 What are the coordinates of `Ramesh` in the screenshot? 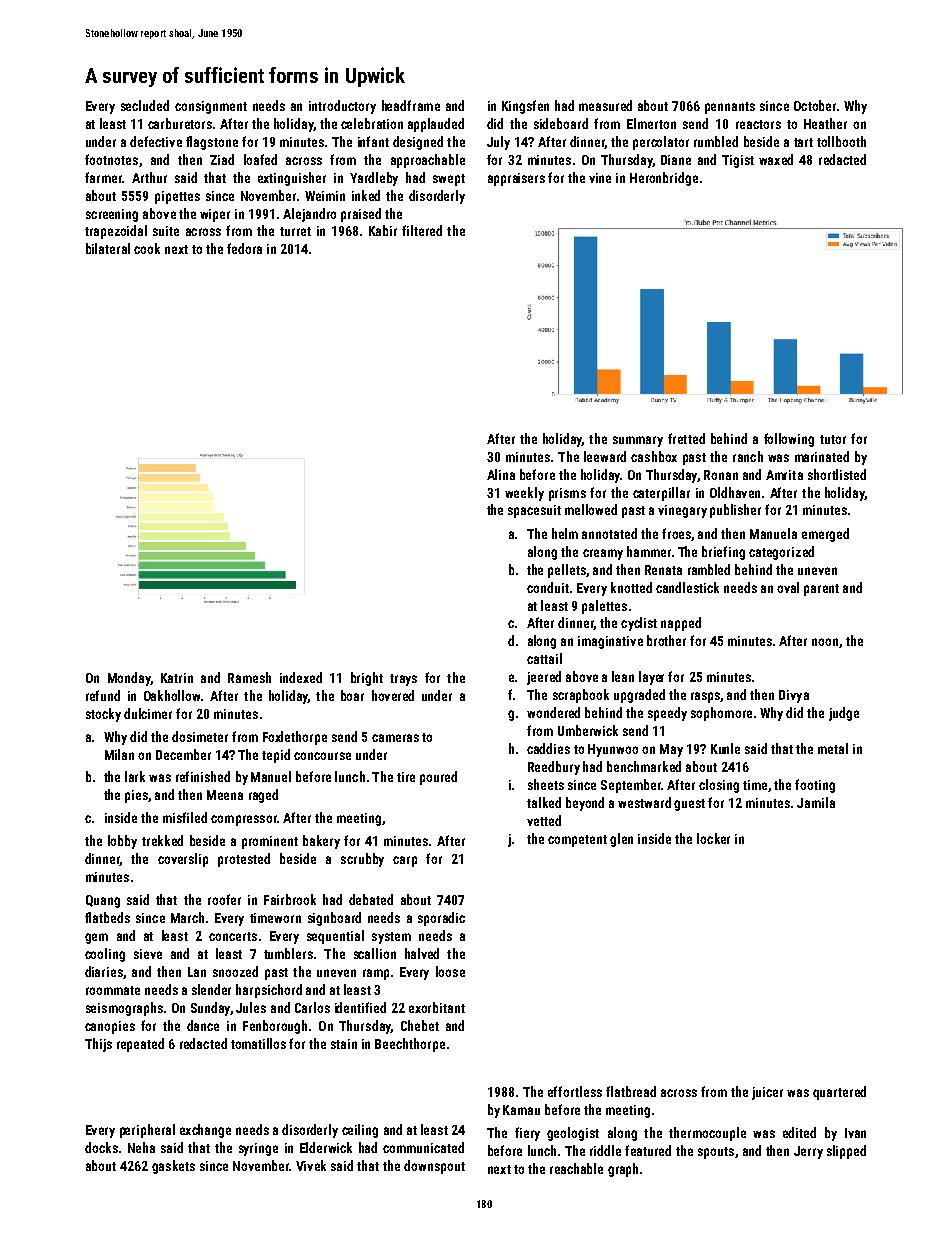 It's located at (249, 677).
